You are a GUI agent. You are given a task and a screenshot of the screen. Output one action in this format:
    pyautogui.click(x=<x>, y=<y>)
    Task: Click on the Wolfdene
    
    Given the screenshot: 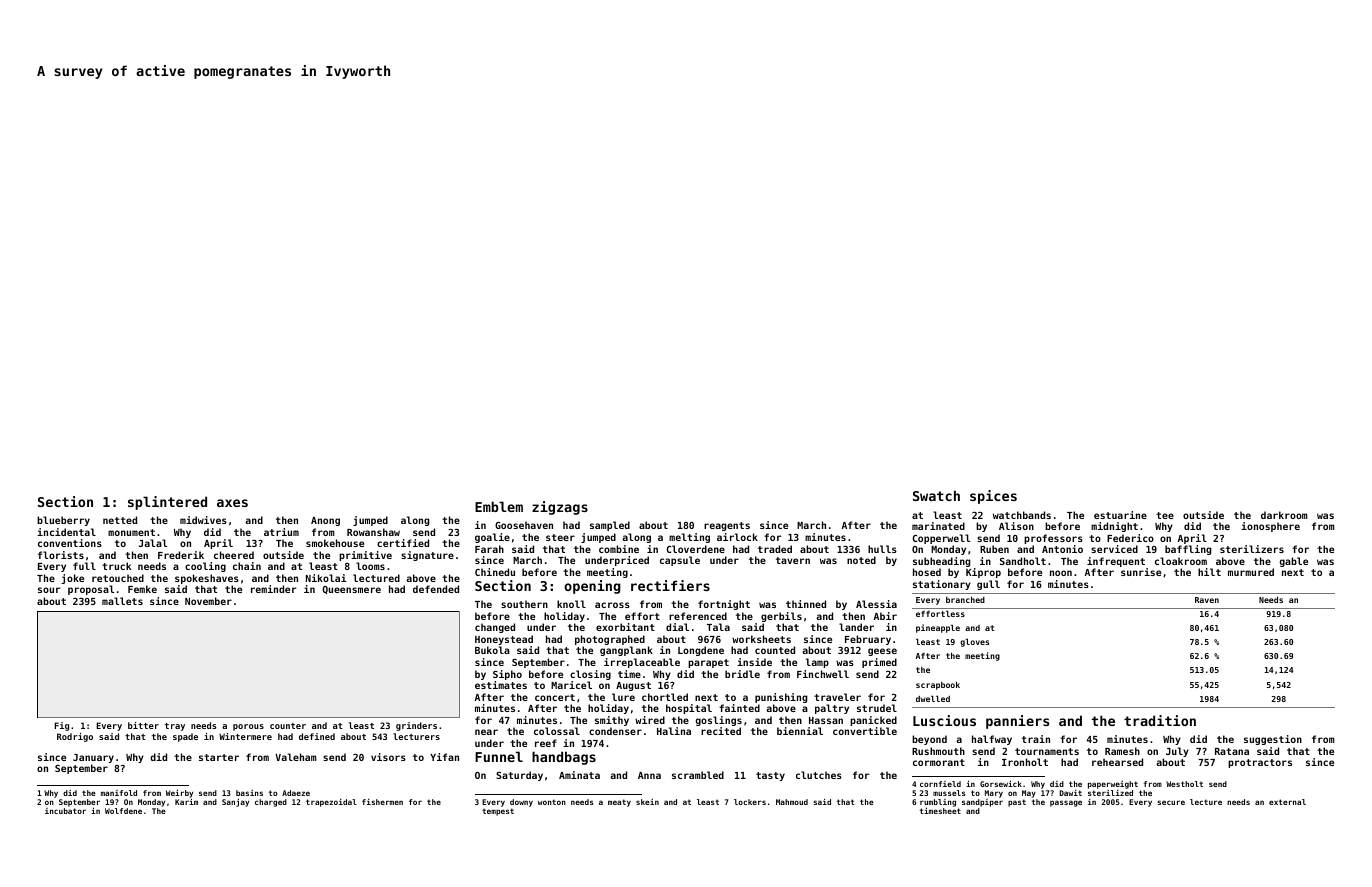 What is the action you would take?
    pyautogui.click(x=123, y=811)
